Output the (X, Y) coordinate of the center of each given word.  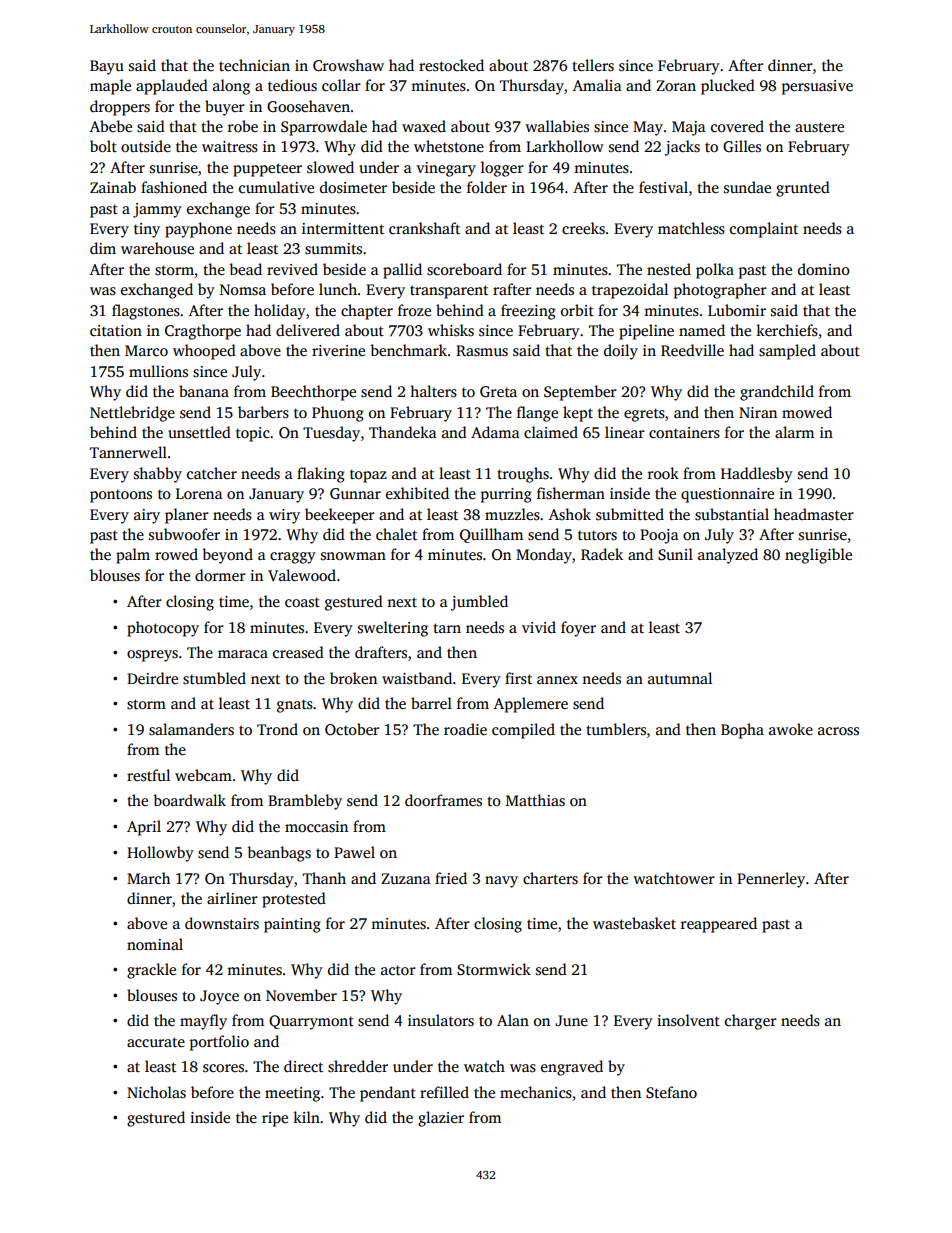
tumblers (616, 729)
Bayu (107, 67)
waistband (417, 678)
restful (148, 775)
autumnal (680, 678)
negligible (818, 556)
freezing (528, 312)
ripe (275, 1119)
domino (824, 269)
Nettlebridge (132, 414)
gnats (295, 706)
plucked (728, 87)
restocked (451, 65)
